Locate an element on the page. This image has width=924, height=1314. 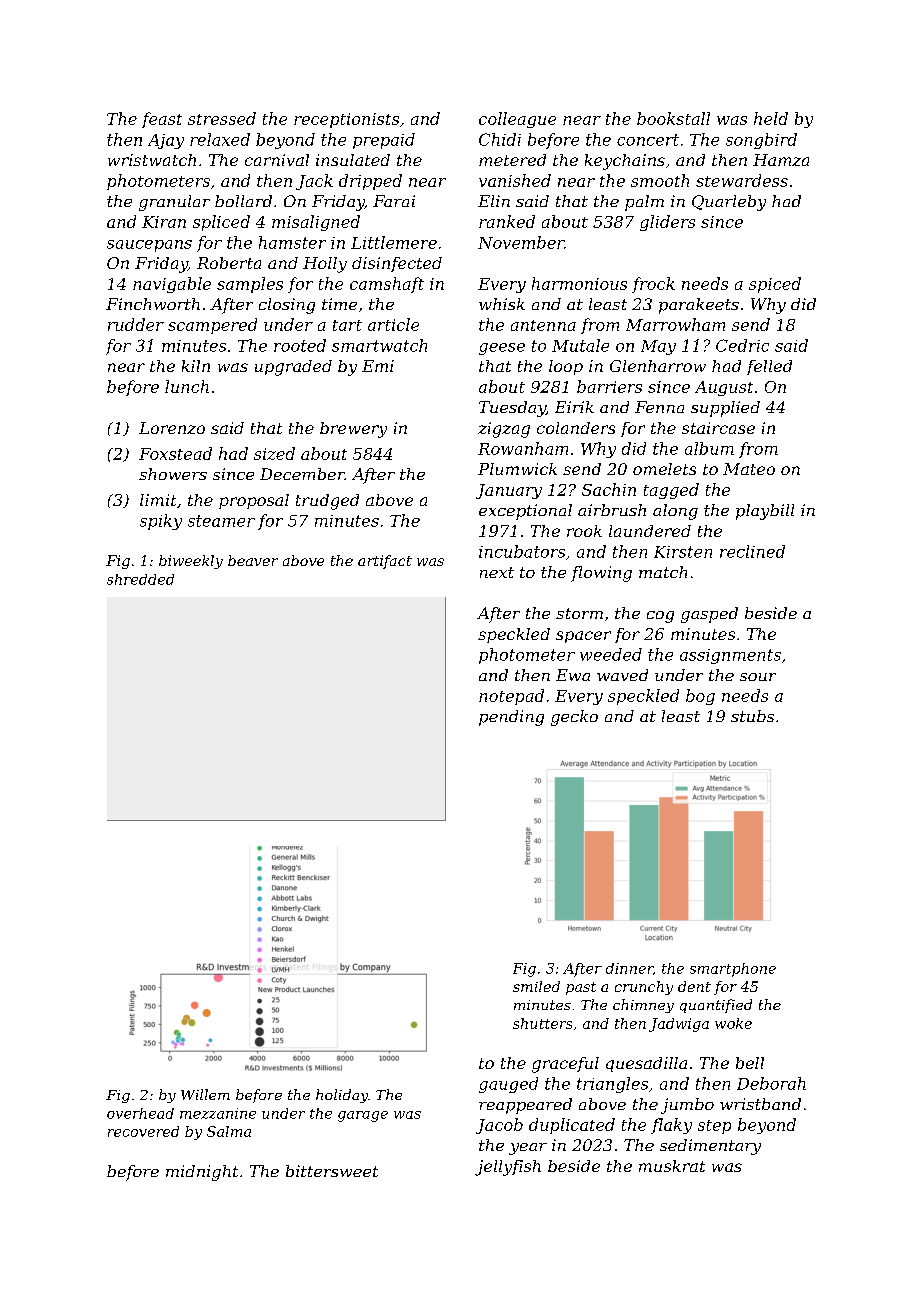
beaver is located at coordinates (253, 560).
